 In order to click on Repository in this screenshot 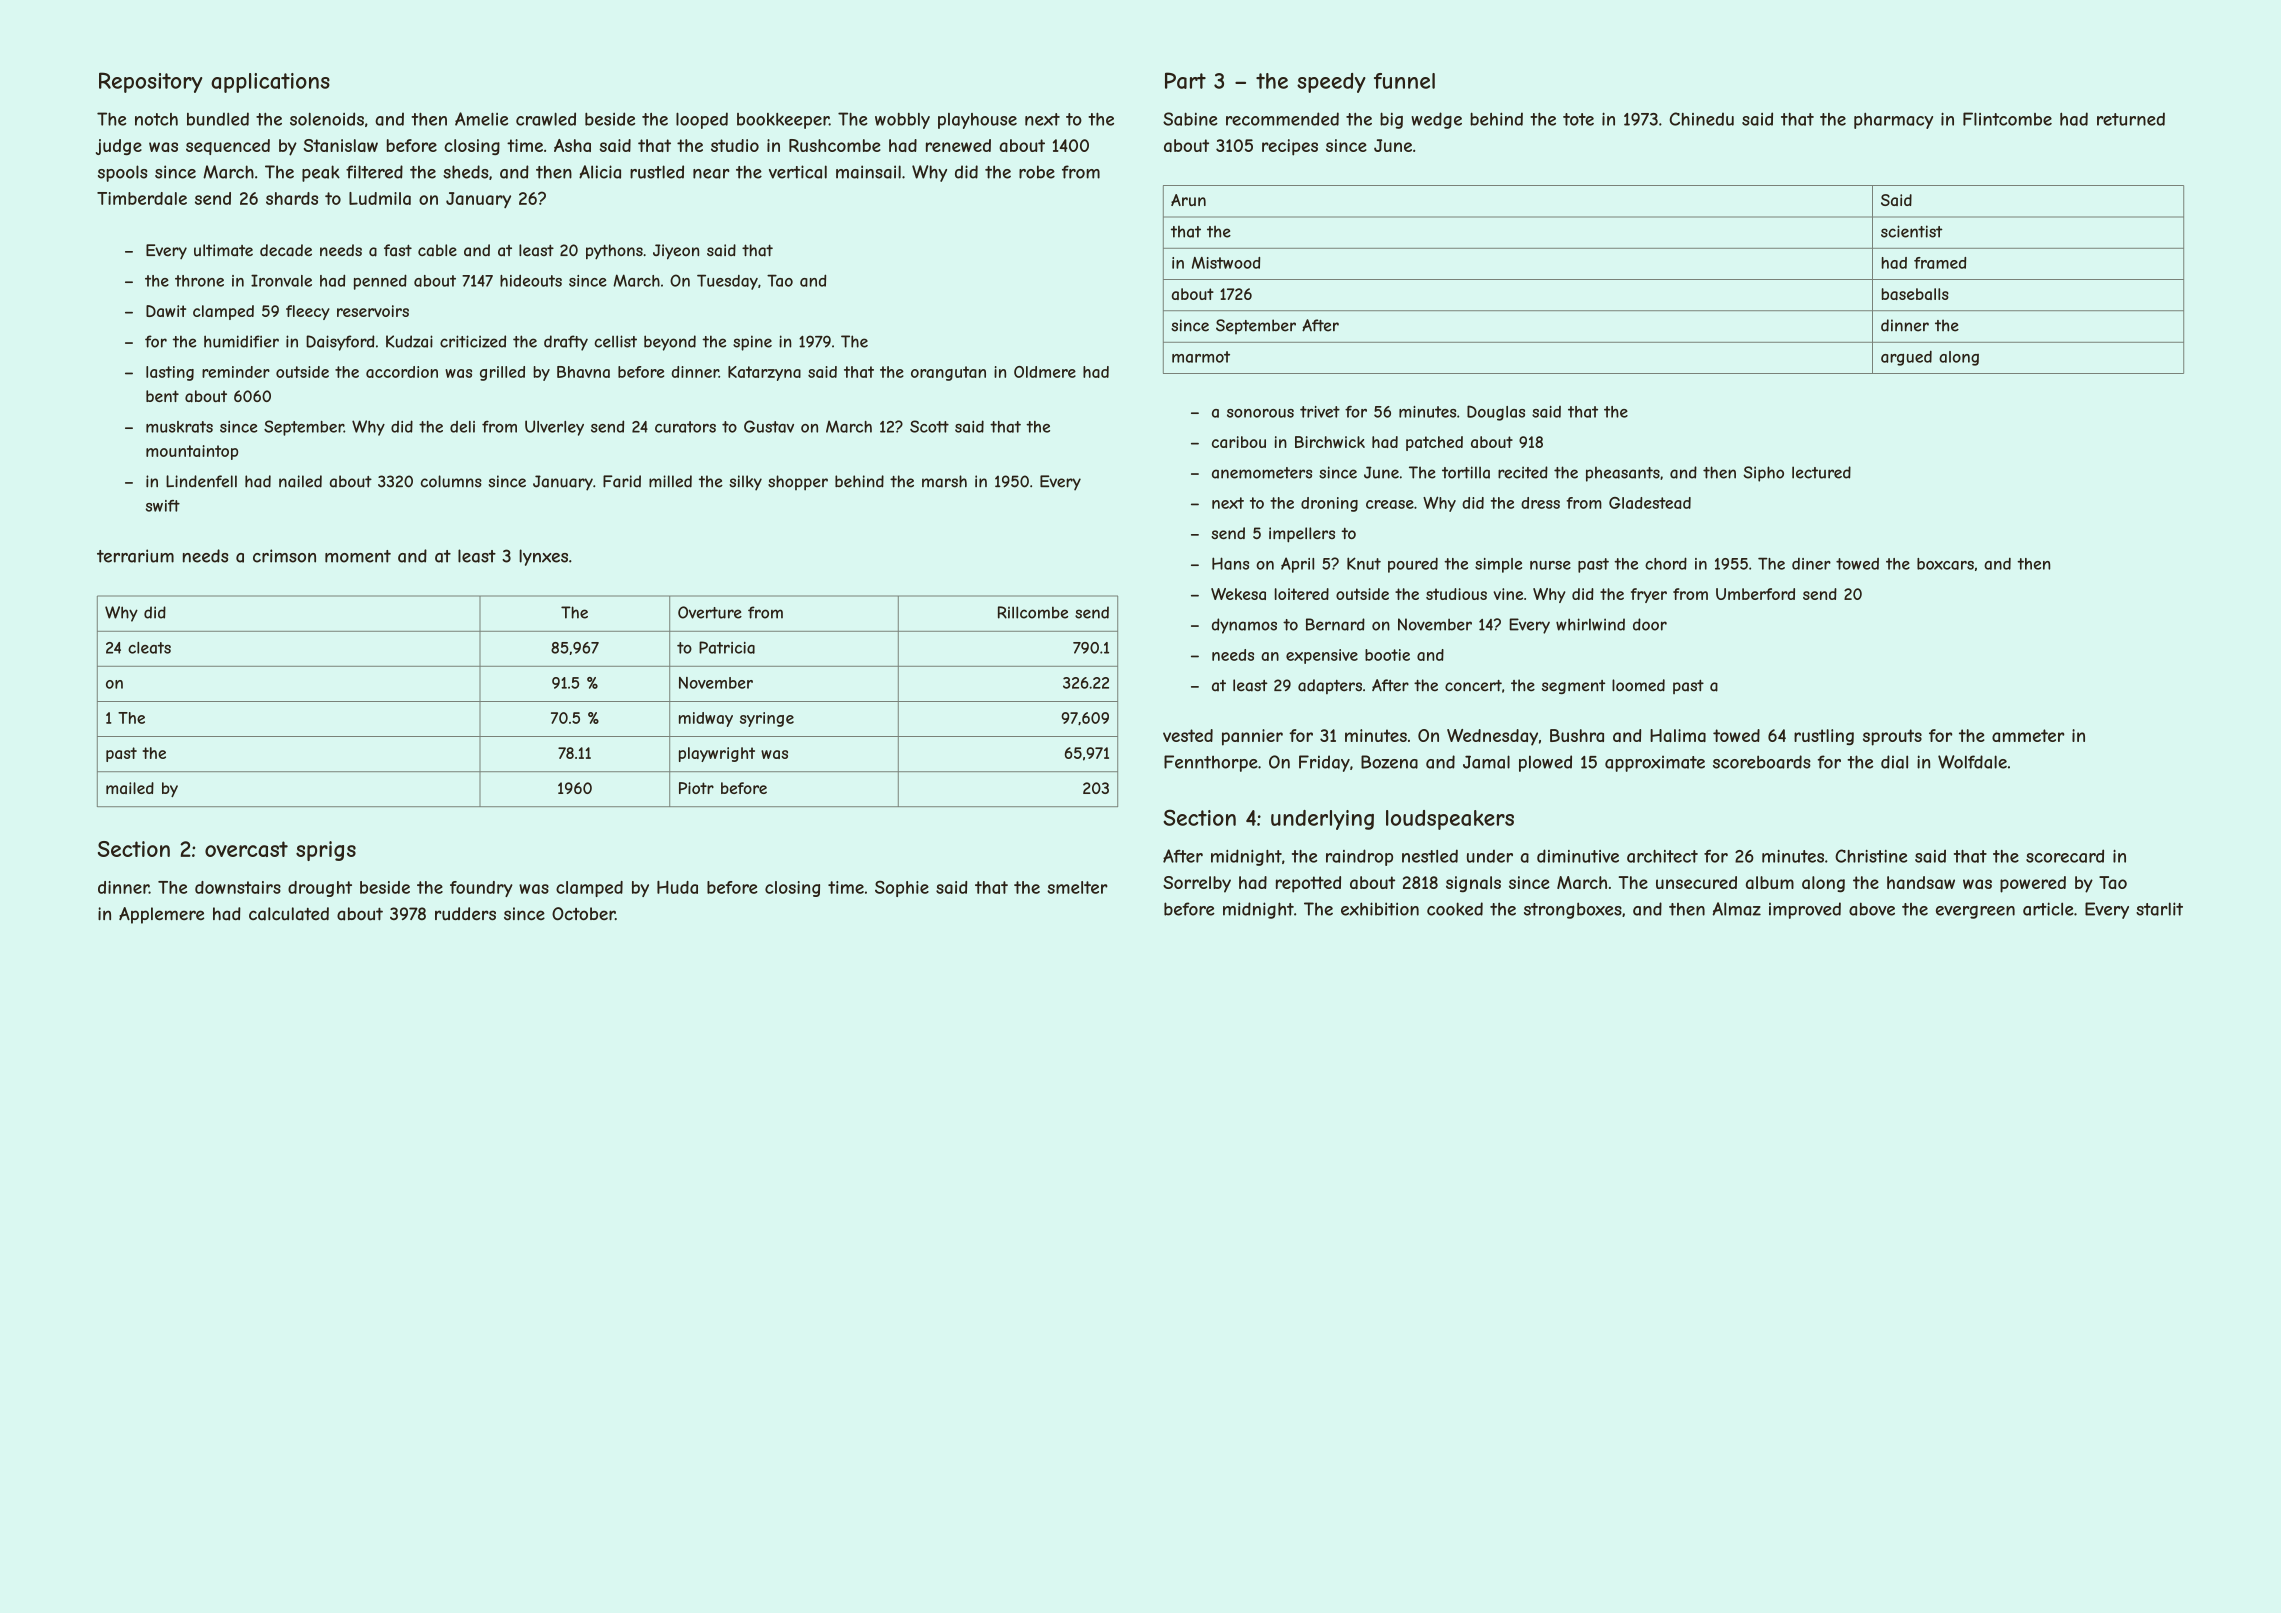, I will do `click(150, 82)`.
